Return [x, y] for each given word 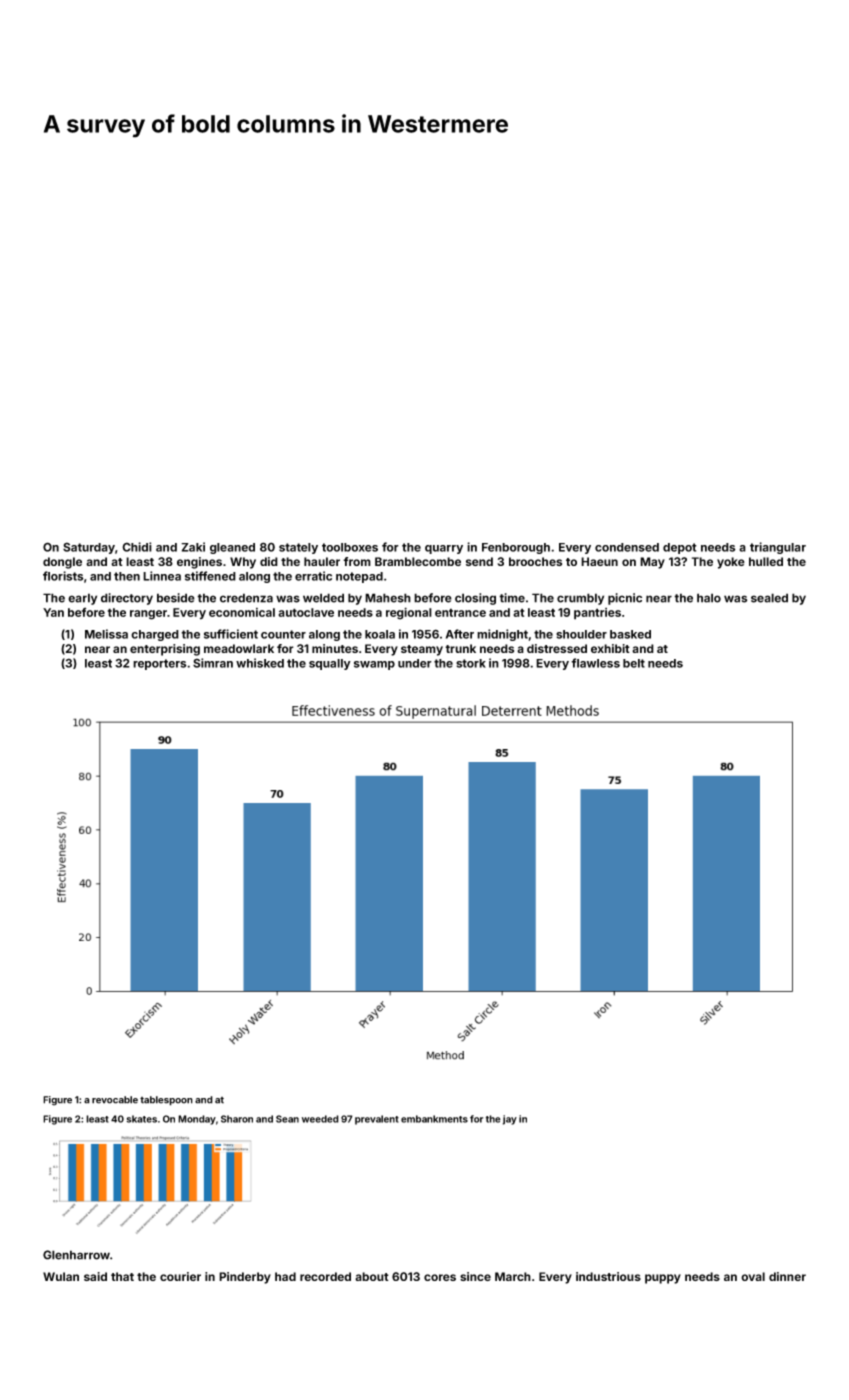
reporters [160, 664]
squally [330, 664]
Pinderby [245, 1278]
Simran [213, 663]
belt [634, 663]
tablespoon [166, 1101]
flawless [595, 663]
